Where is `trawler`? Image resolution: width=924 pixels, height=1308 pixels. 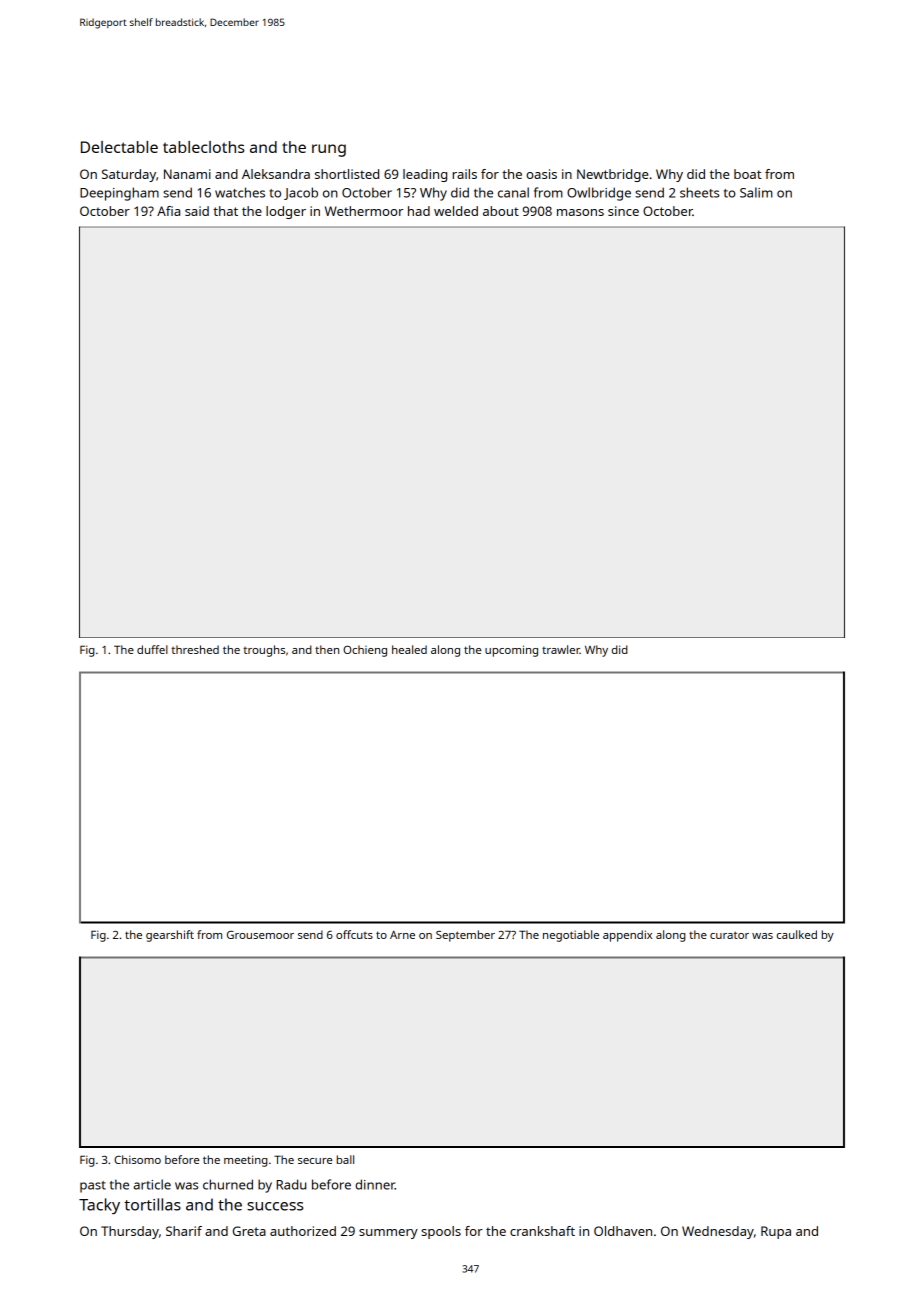 trawler is located at coordinates (561, 649).
